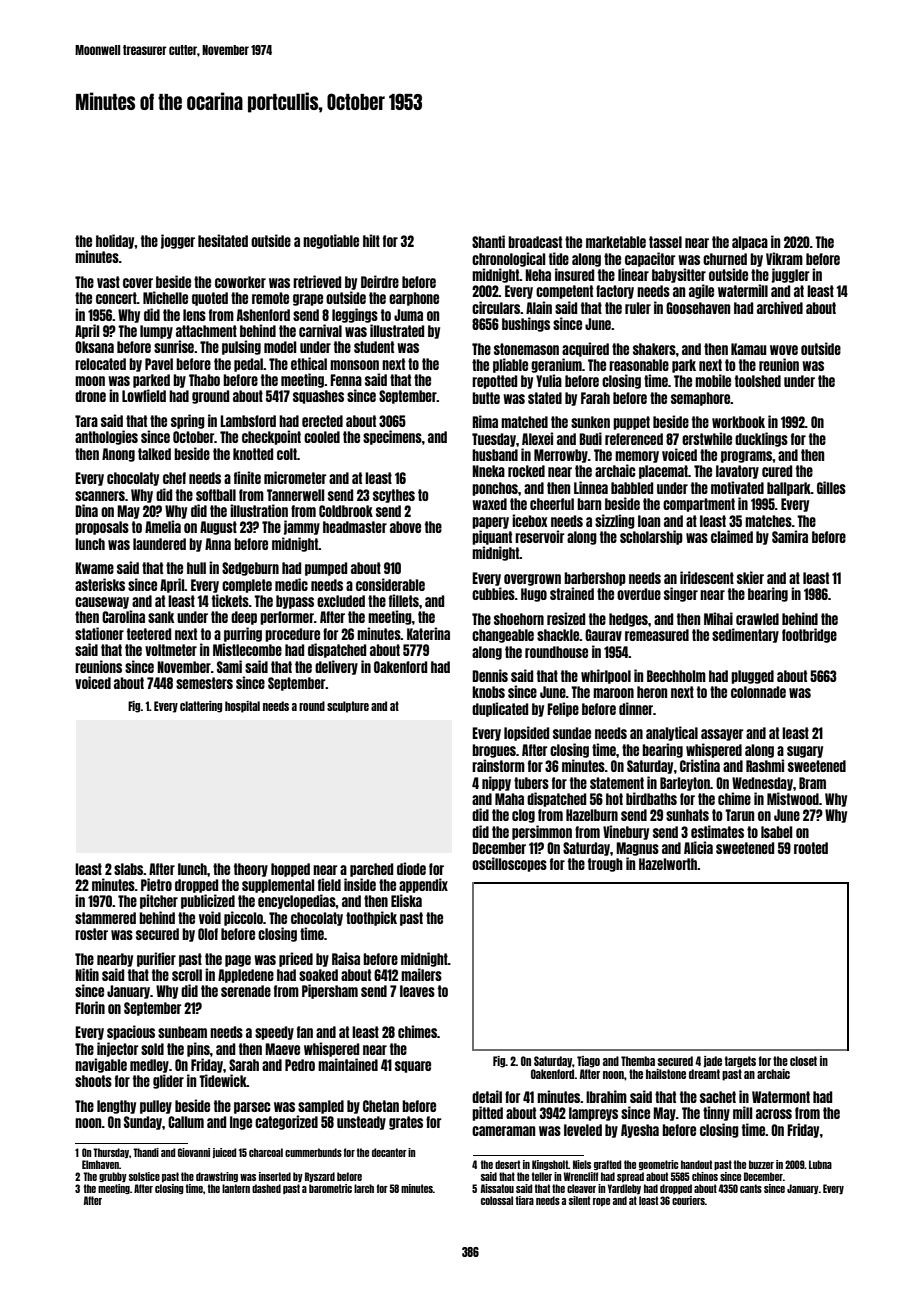 The image size is (924, 1308). Describe the element at coordinates (542, 832) in the screenshot. I see `persimmon` at that location.
